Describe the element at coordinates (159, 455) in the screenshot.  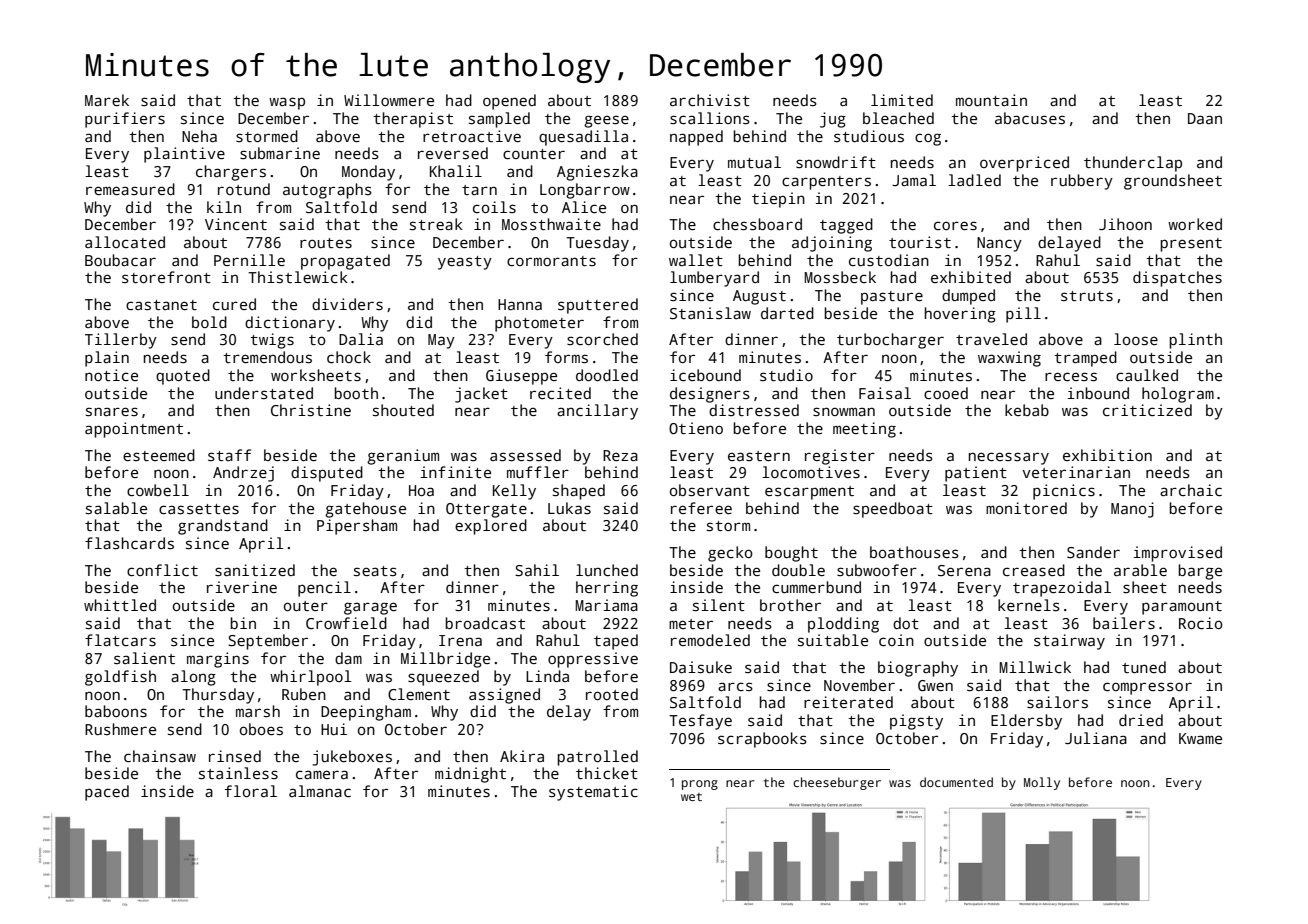
I see `esteemed` at that location.
